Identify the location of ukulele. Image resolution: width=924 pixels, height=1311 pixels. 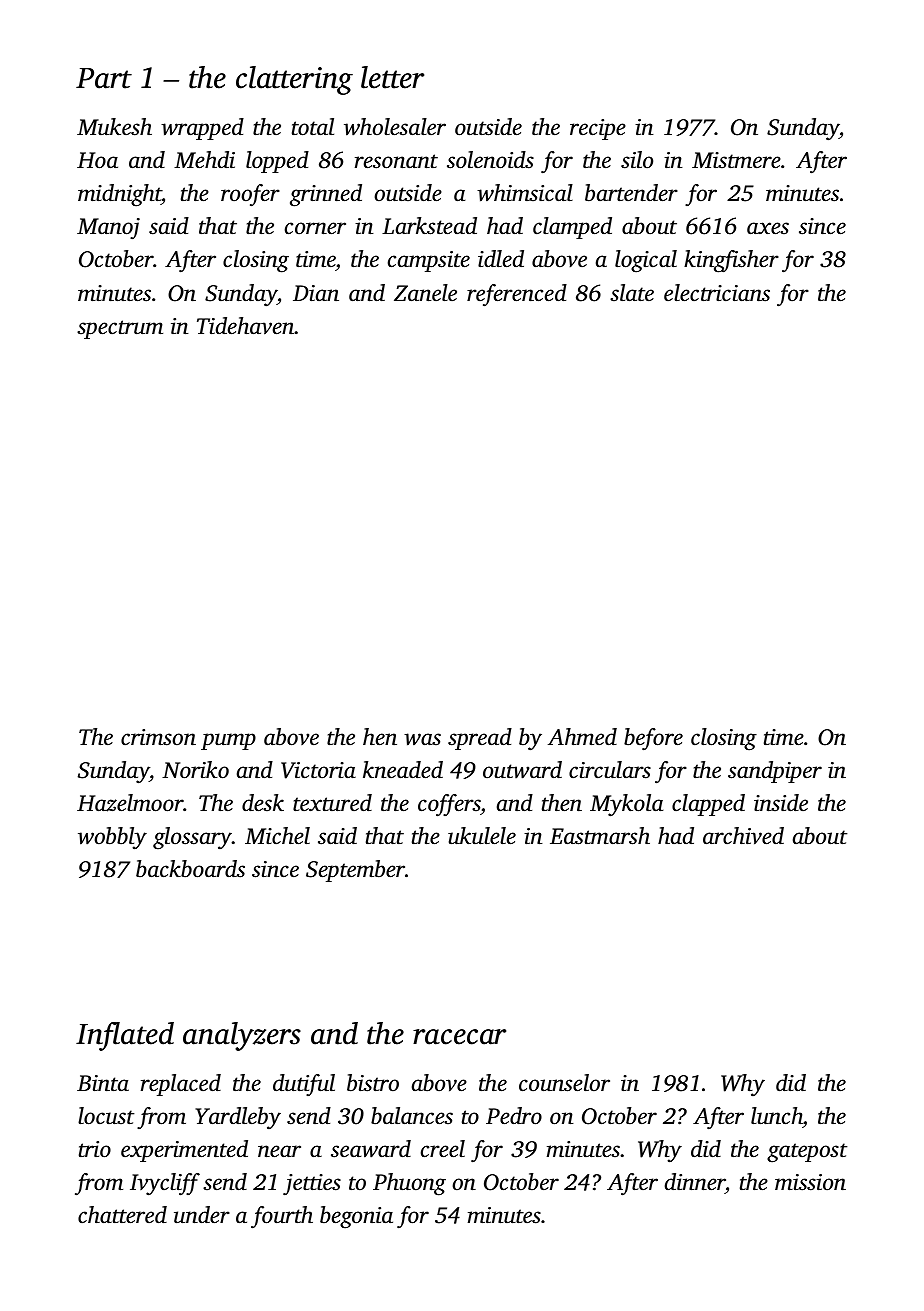
(482, 836).
